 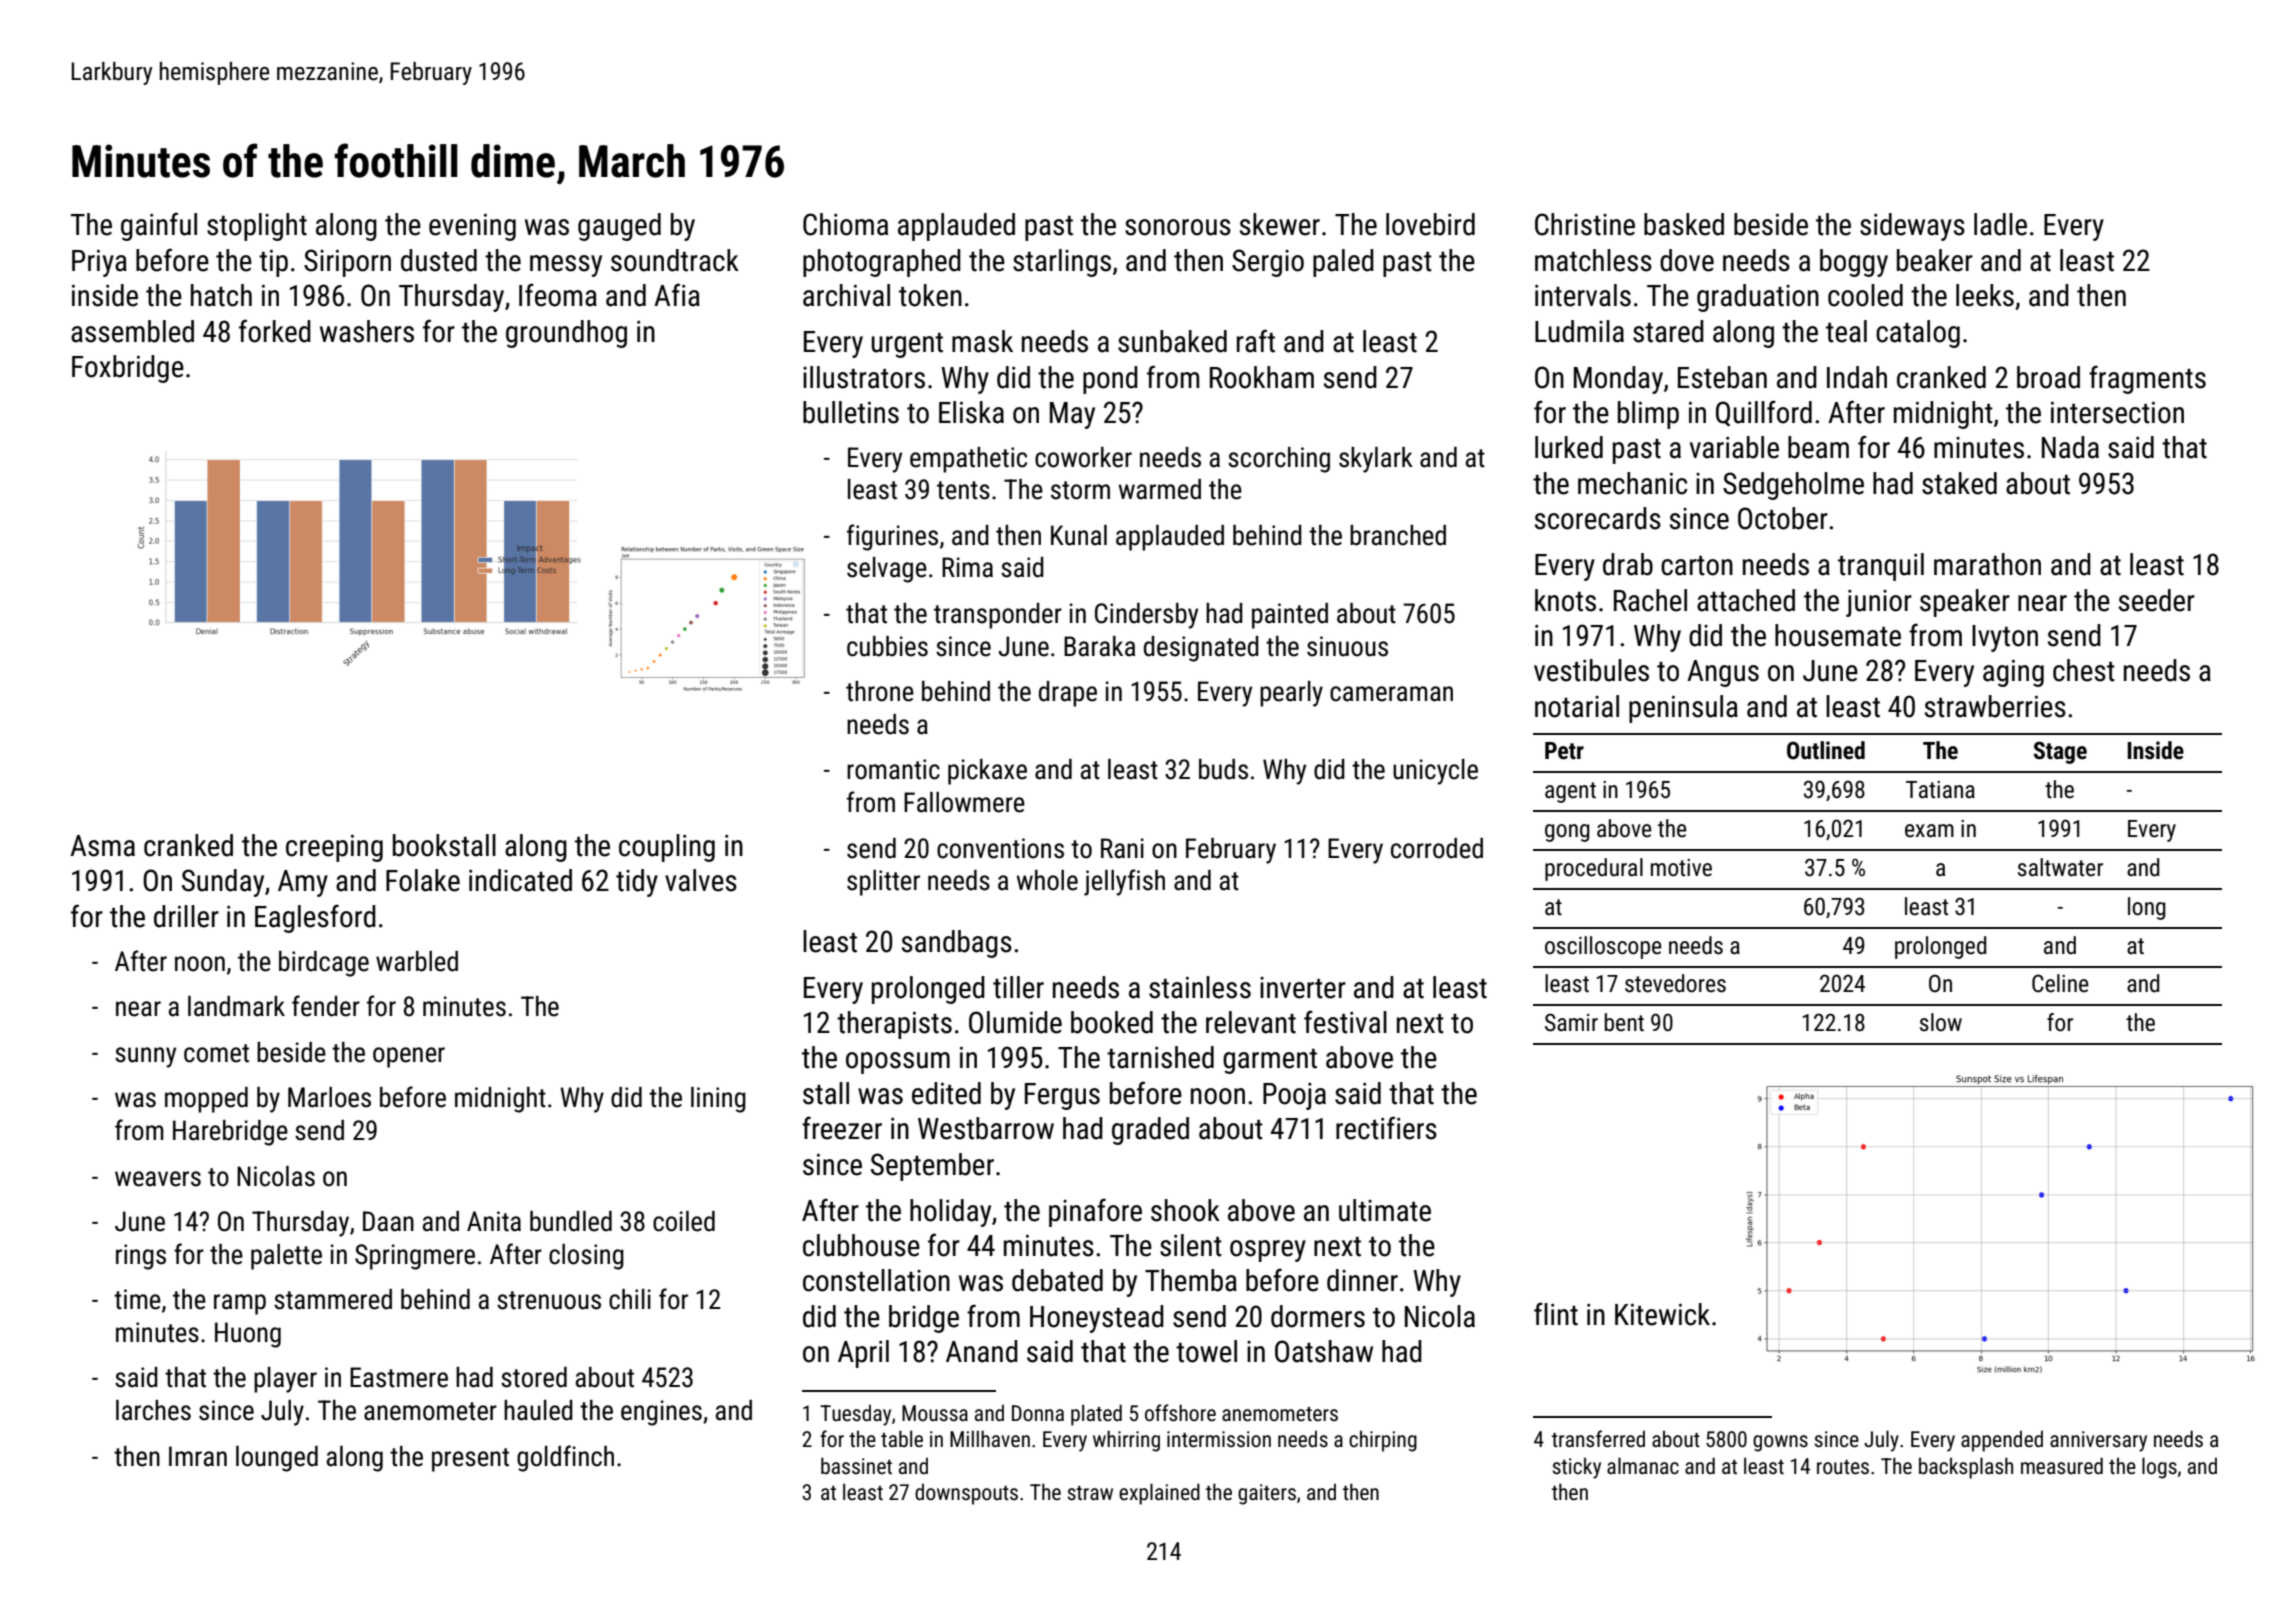 What do you see at coordinates (1047, 880) in the screenshot?
I see `whole` at bounding box center [1047, 880].
